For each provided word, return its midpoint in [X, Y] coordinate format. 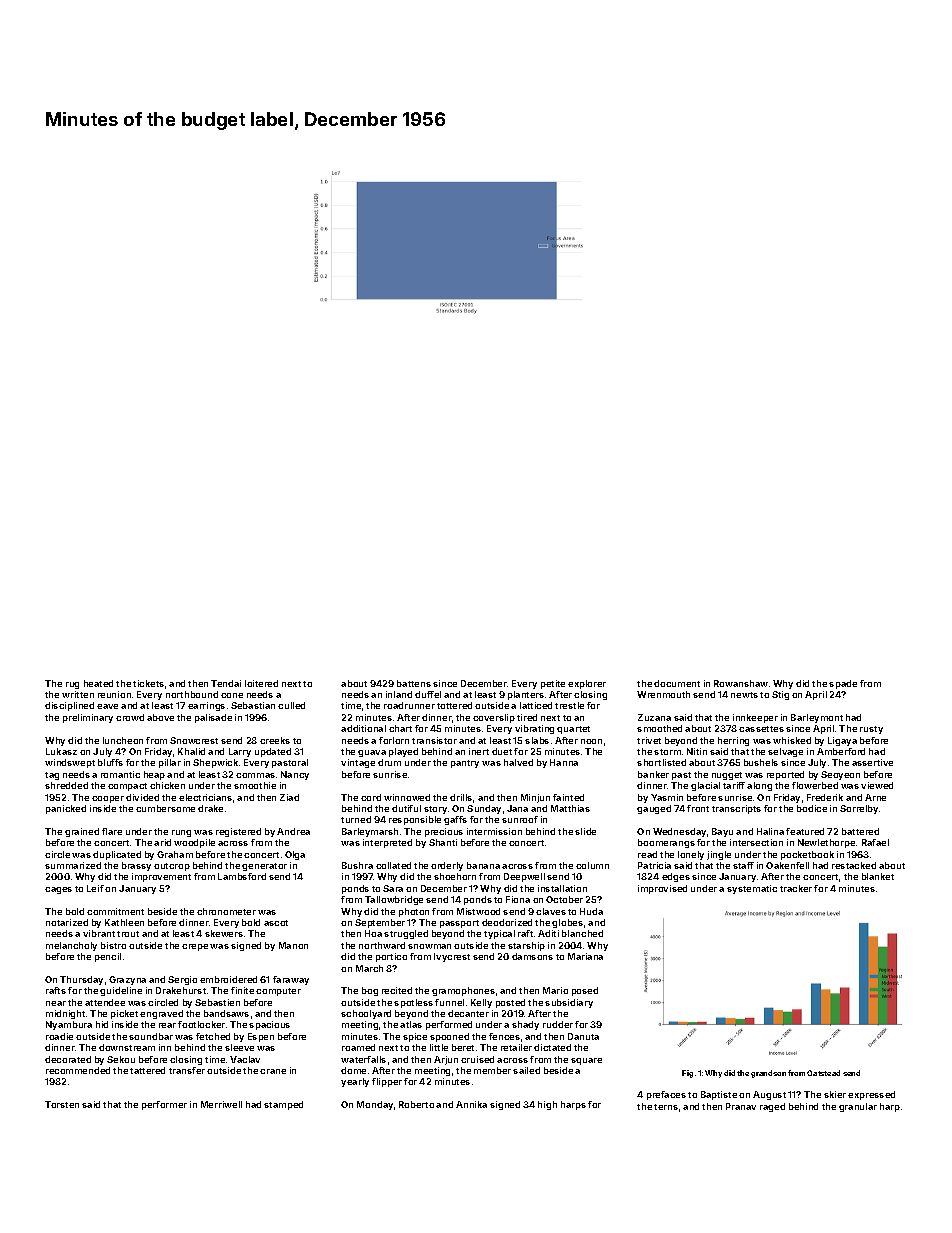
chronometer [226, 911]
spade [843, 684]
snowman [429, 946]
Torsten [62, 1104]
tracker [796, 888]
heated [98, 683]
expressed [871, 1095]
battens [414, 683]
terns [666, 1107]
